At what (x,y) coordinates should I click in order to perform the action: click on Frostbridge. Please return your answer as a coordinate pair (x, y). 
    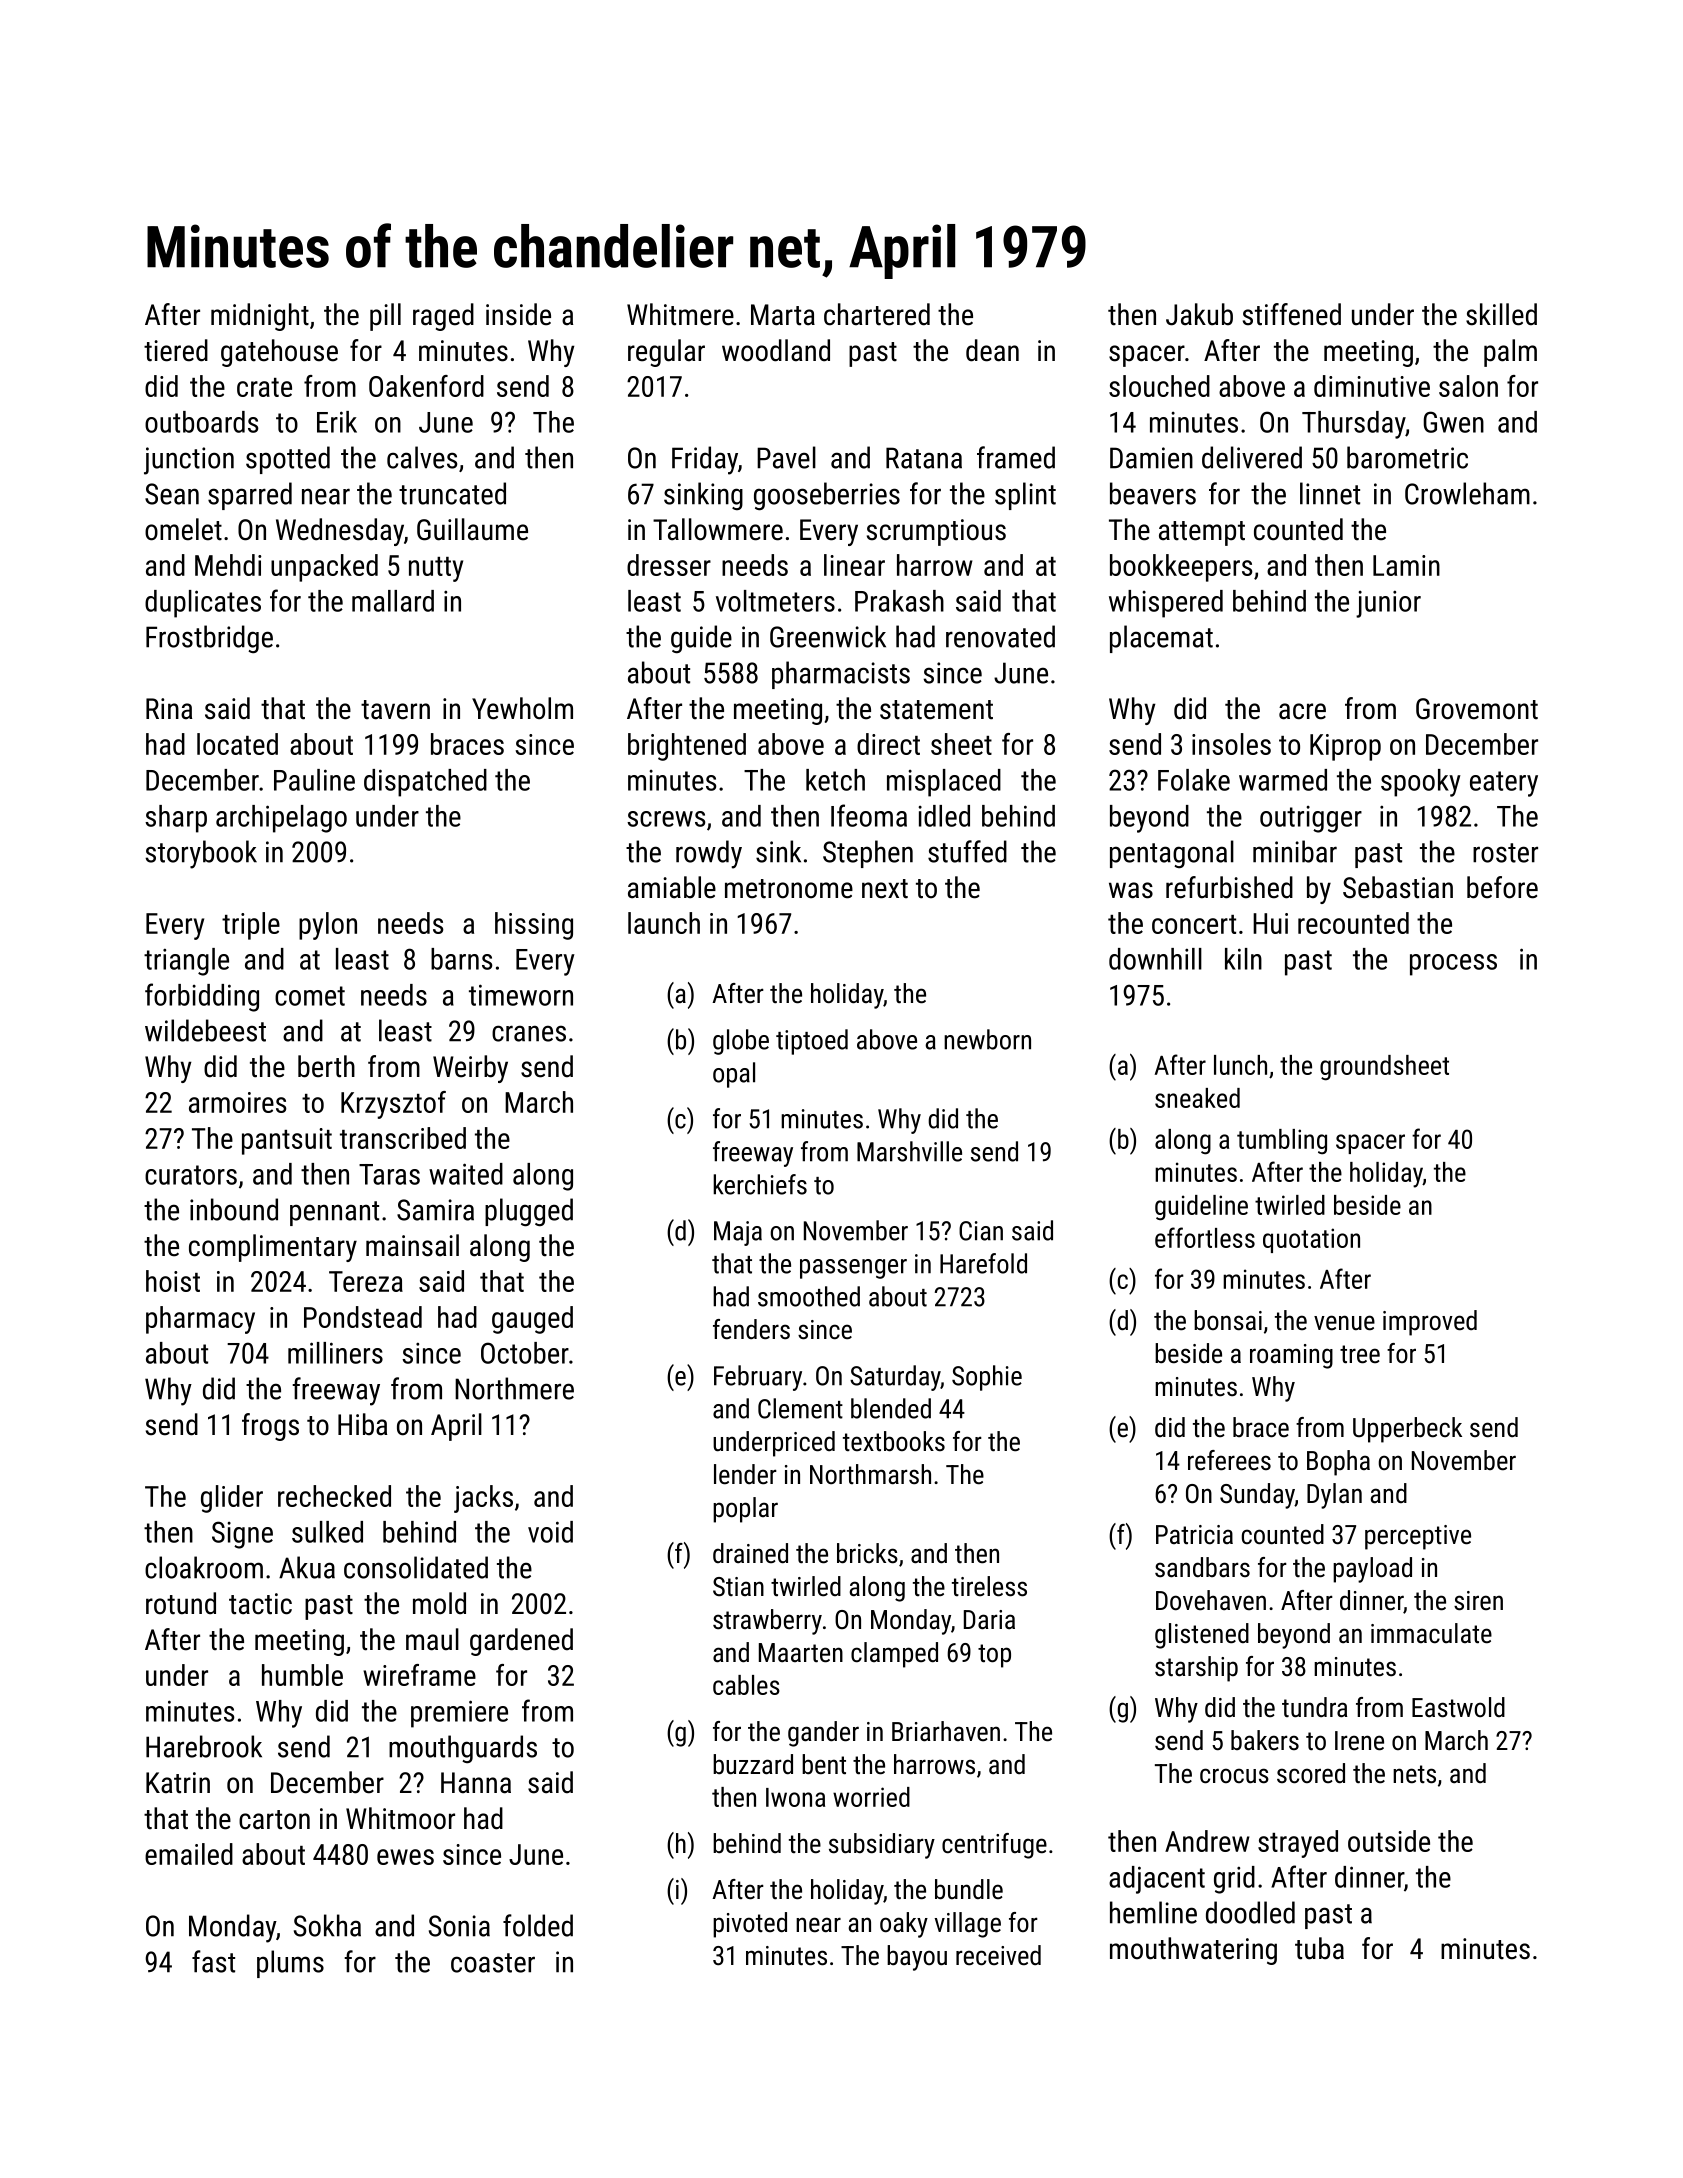
    Looking at the image, I should click on (209, 639).
